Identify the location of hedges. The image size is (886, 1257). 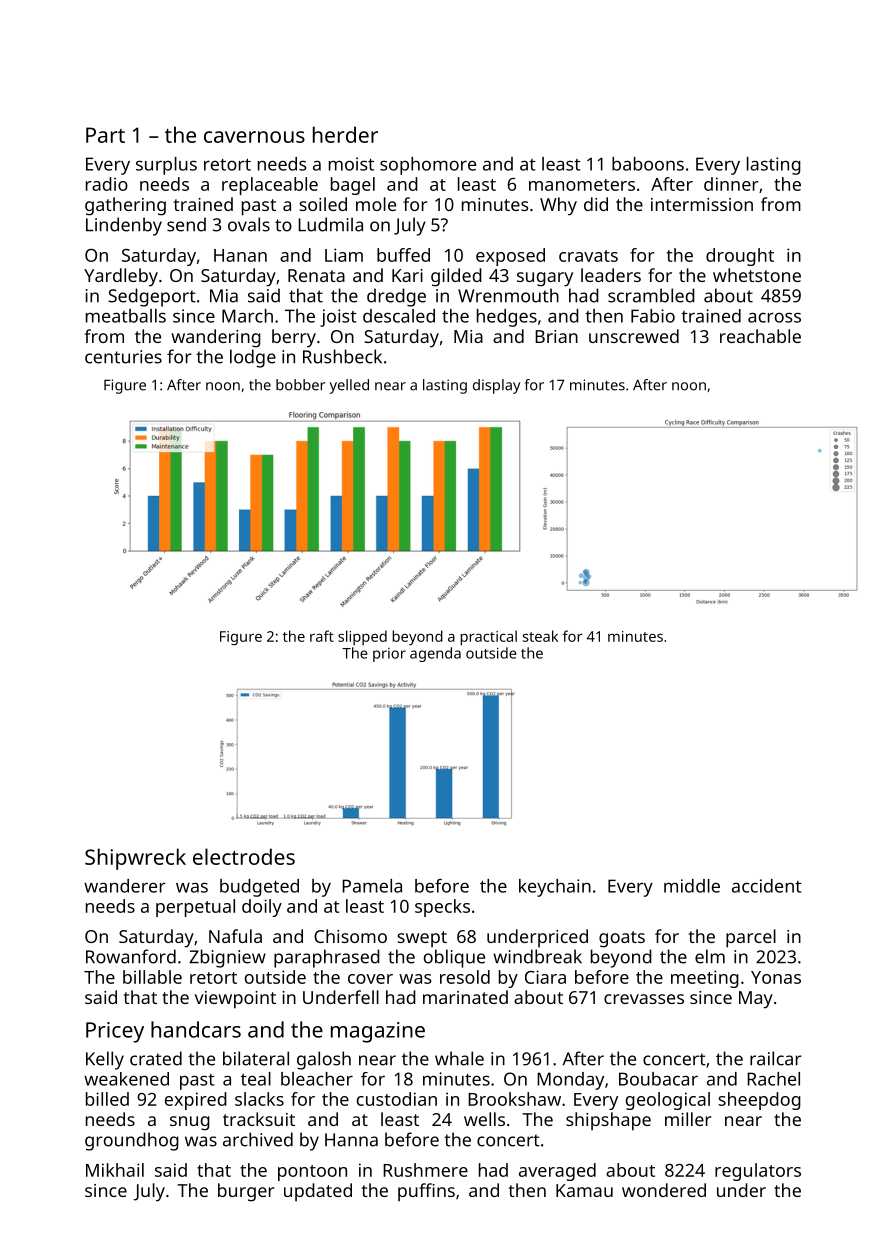
(507, 318).
